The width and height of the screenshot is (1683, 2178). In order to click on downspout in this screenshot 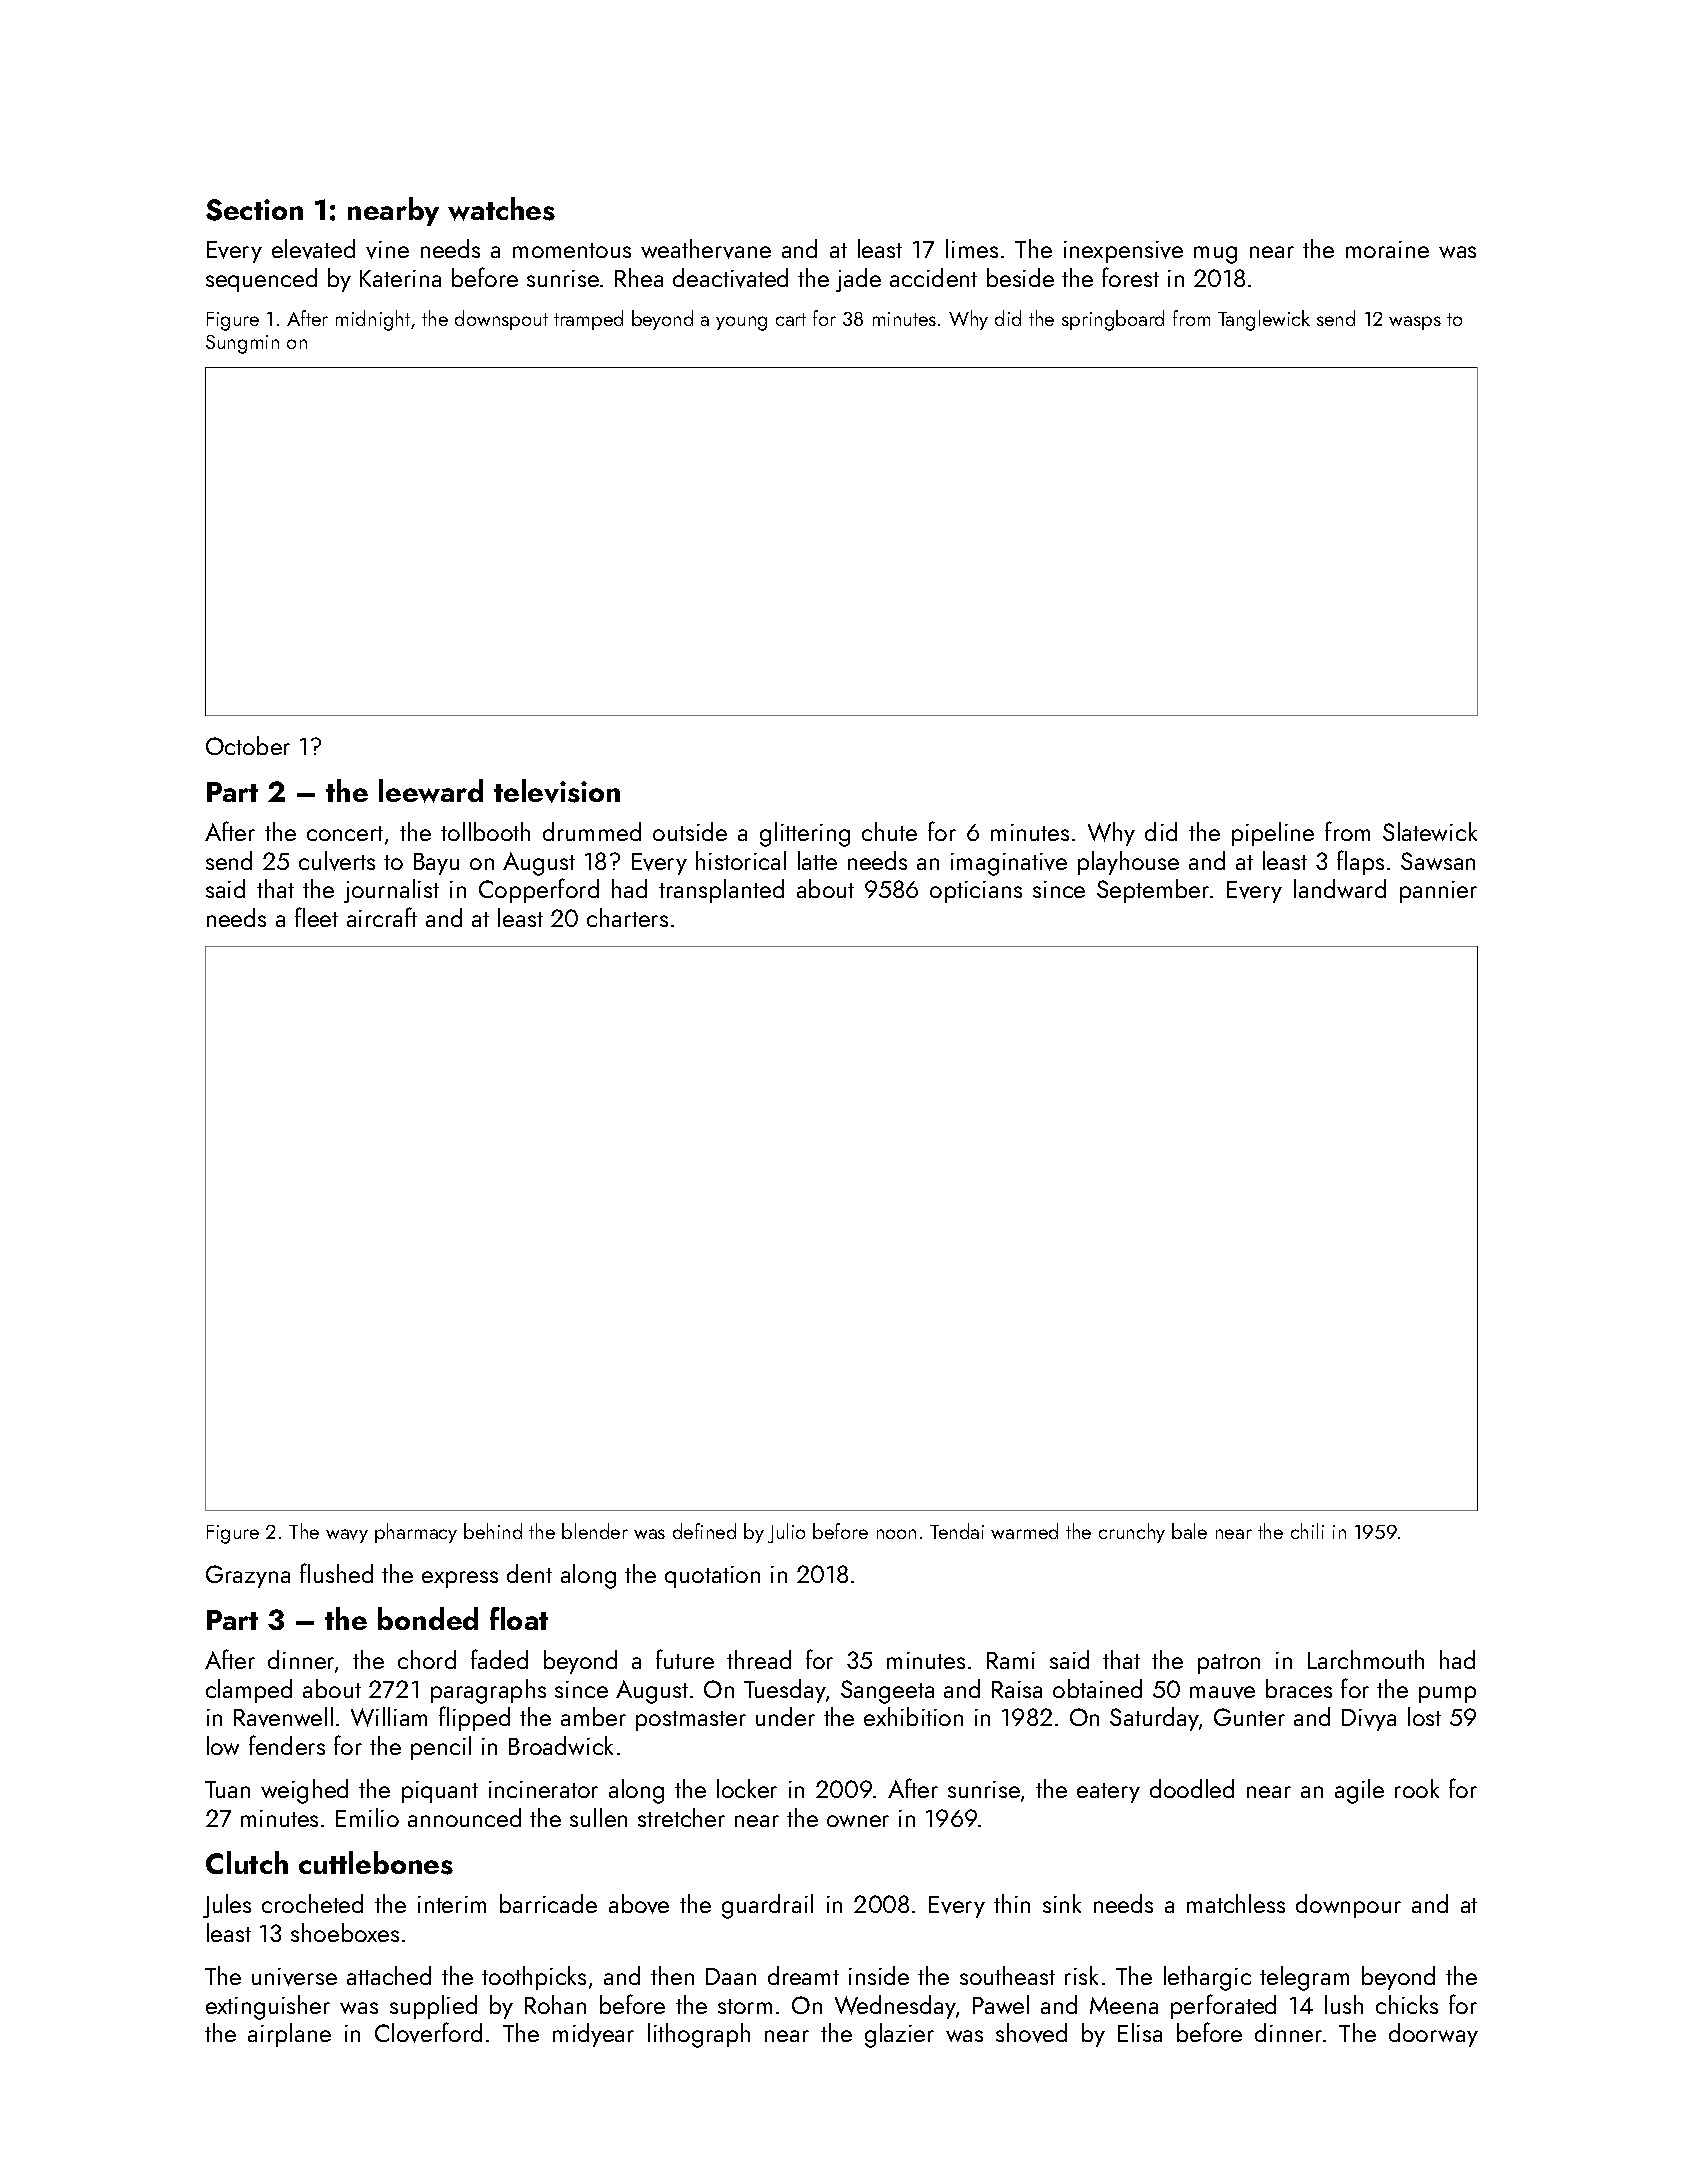, I will do `click(501, 320)`.
